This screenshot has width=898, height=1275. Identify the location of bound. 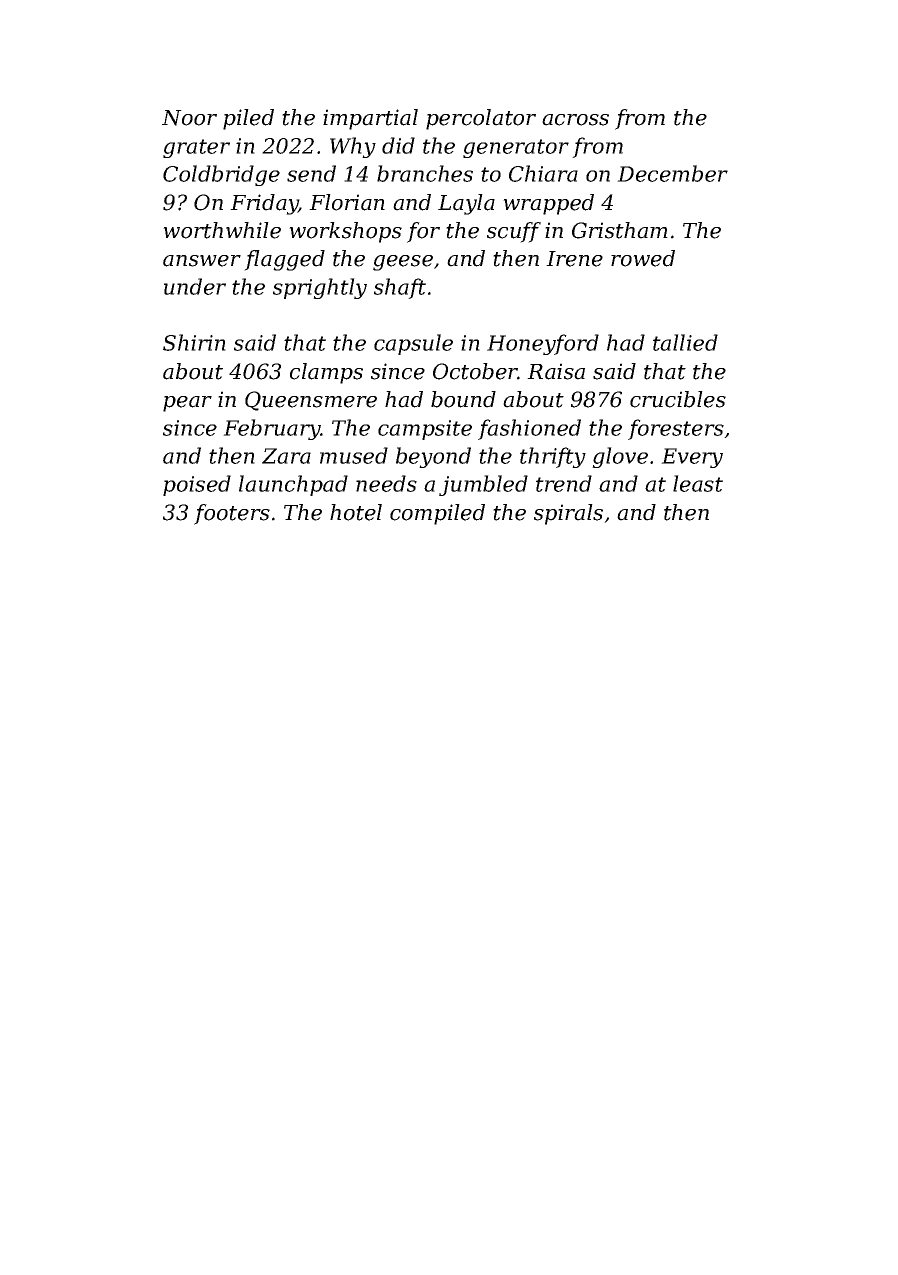
(463, 399).
